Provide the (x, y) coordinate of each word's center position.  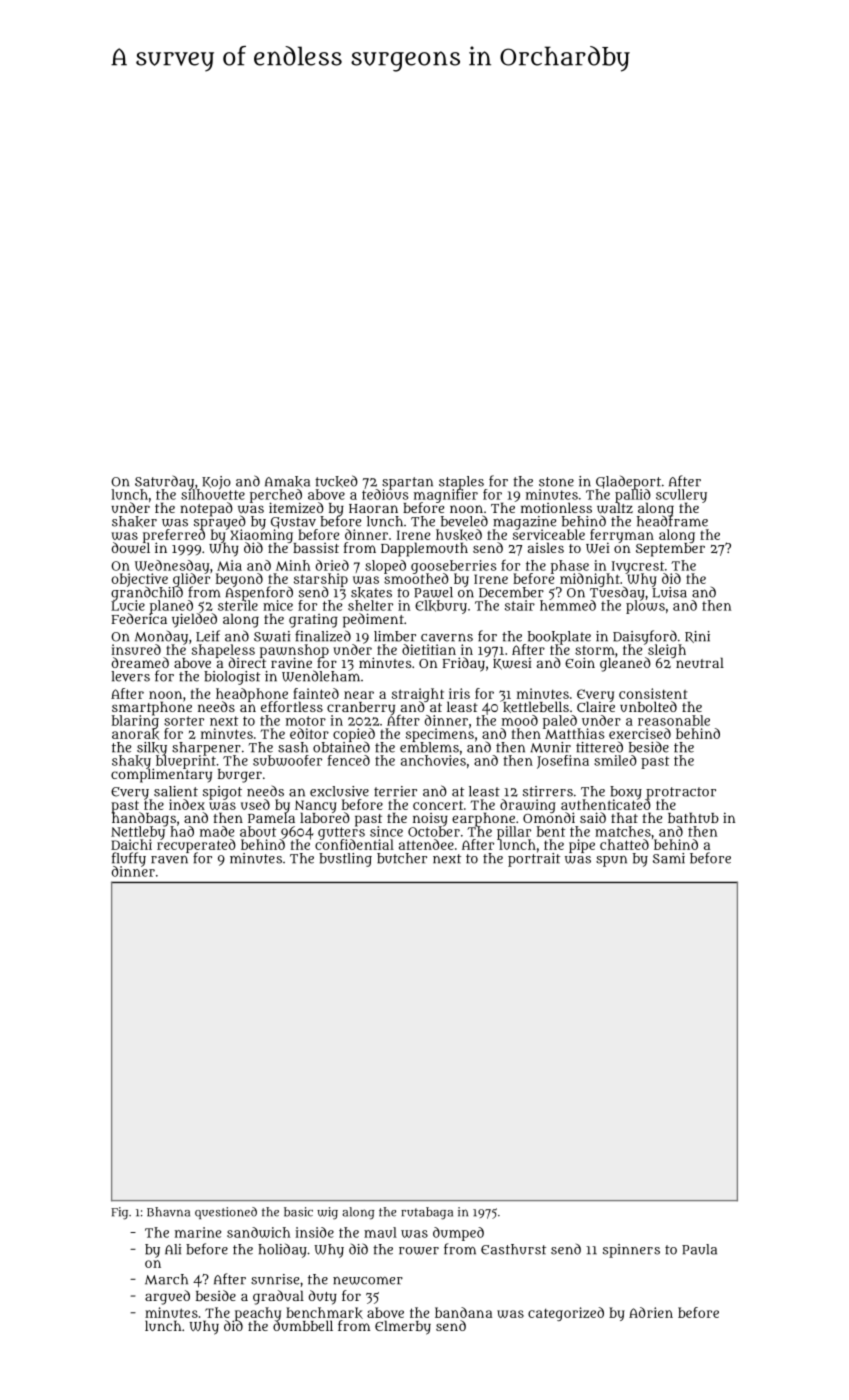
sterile (238, 605)
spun (611, 861)
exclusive (339, 791)
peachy (257, 1314)
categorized (566, 1314)
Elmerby (403, 1327)
